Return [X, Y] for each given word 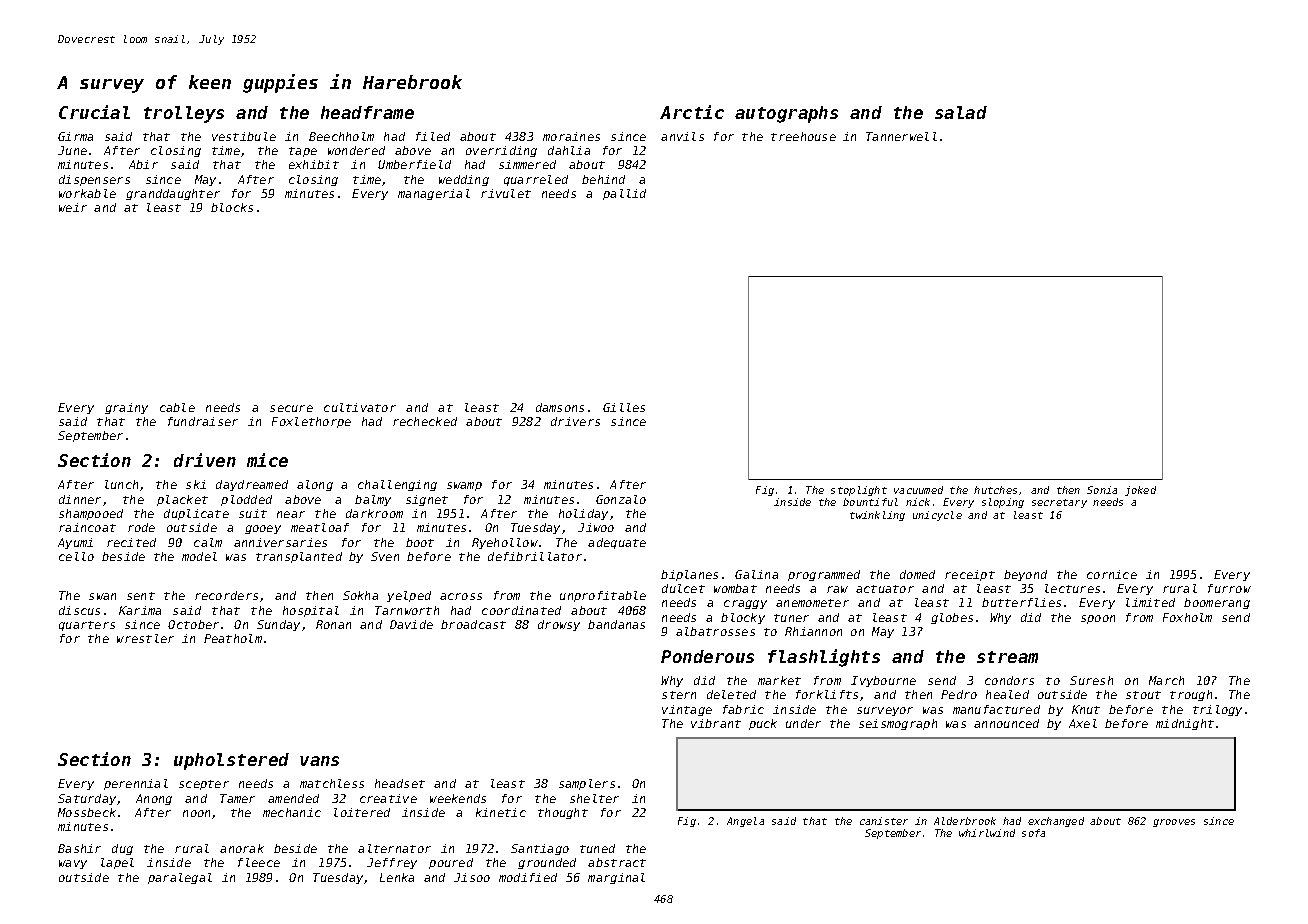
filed [433, 136]
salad [961, 112]
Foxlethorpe [311, 422]
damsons [560, 407]
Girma [75, 136]
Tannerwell [901, 136]
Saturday [87, 799]
